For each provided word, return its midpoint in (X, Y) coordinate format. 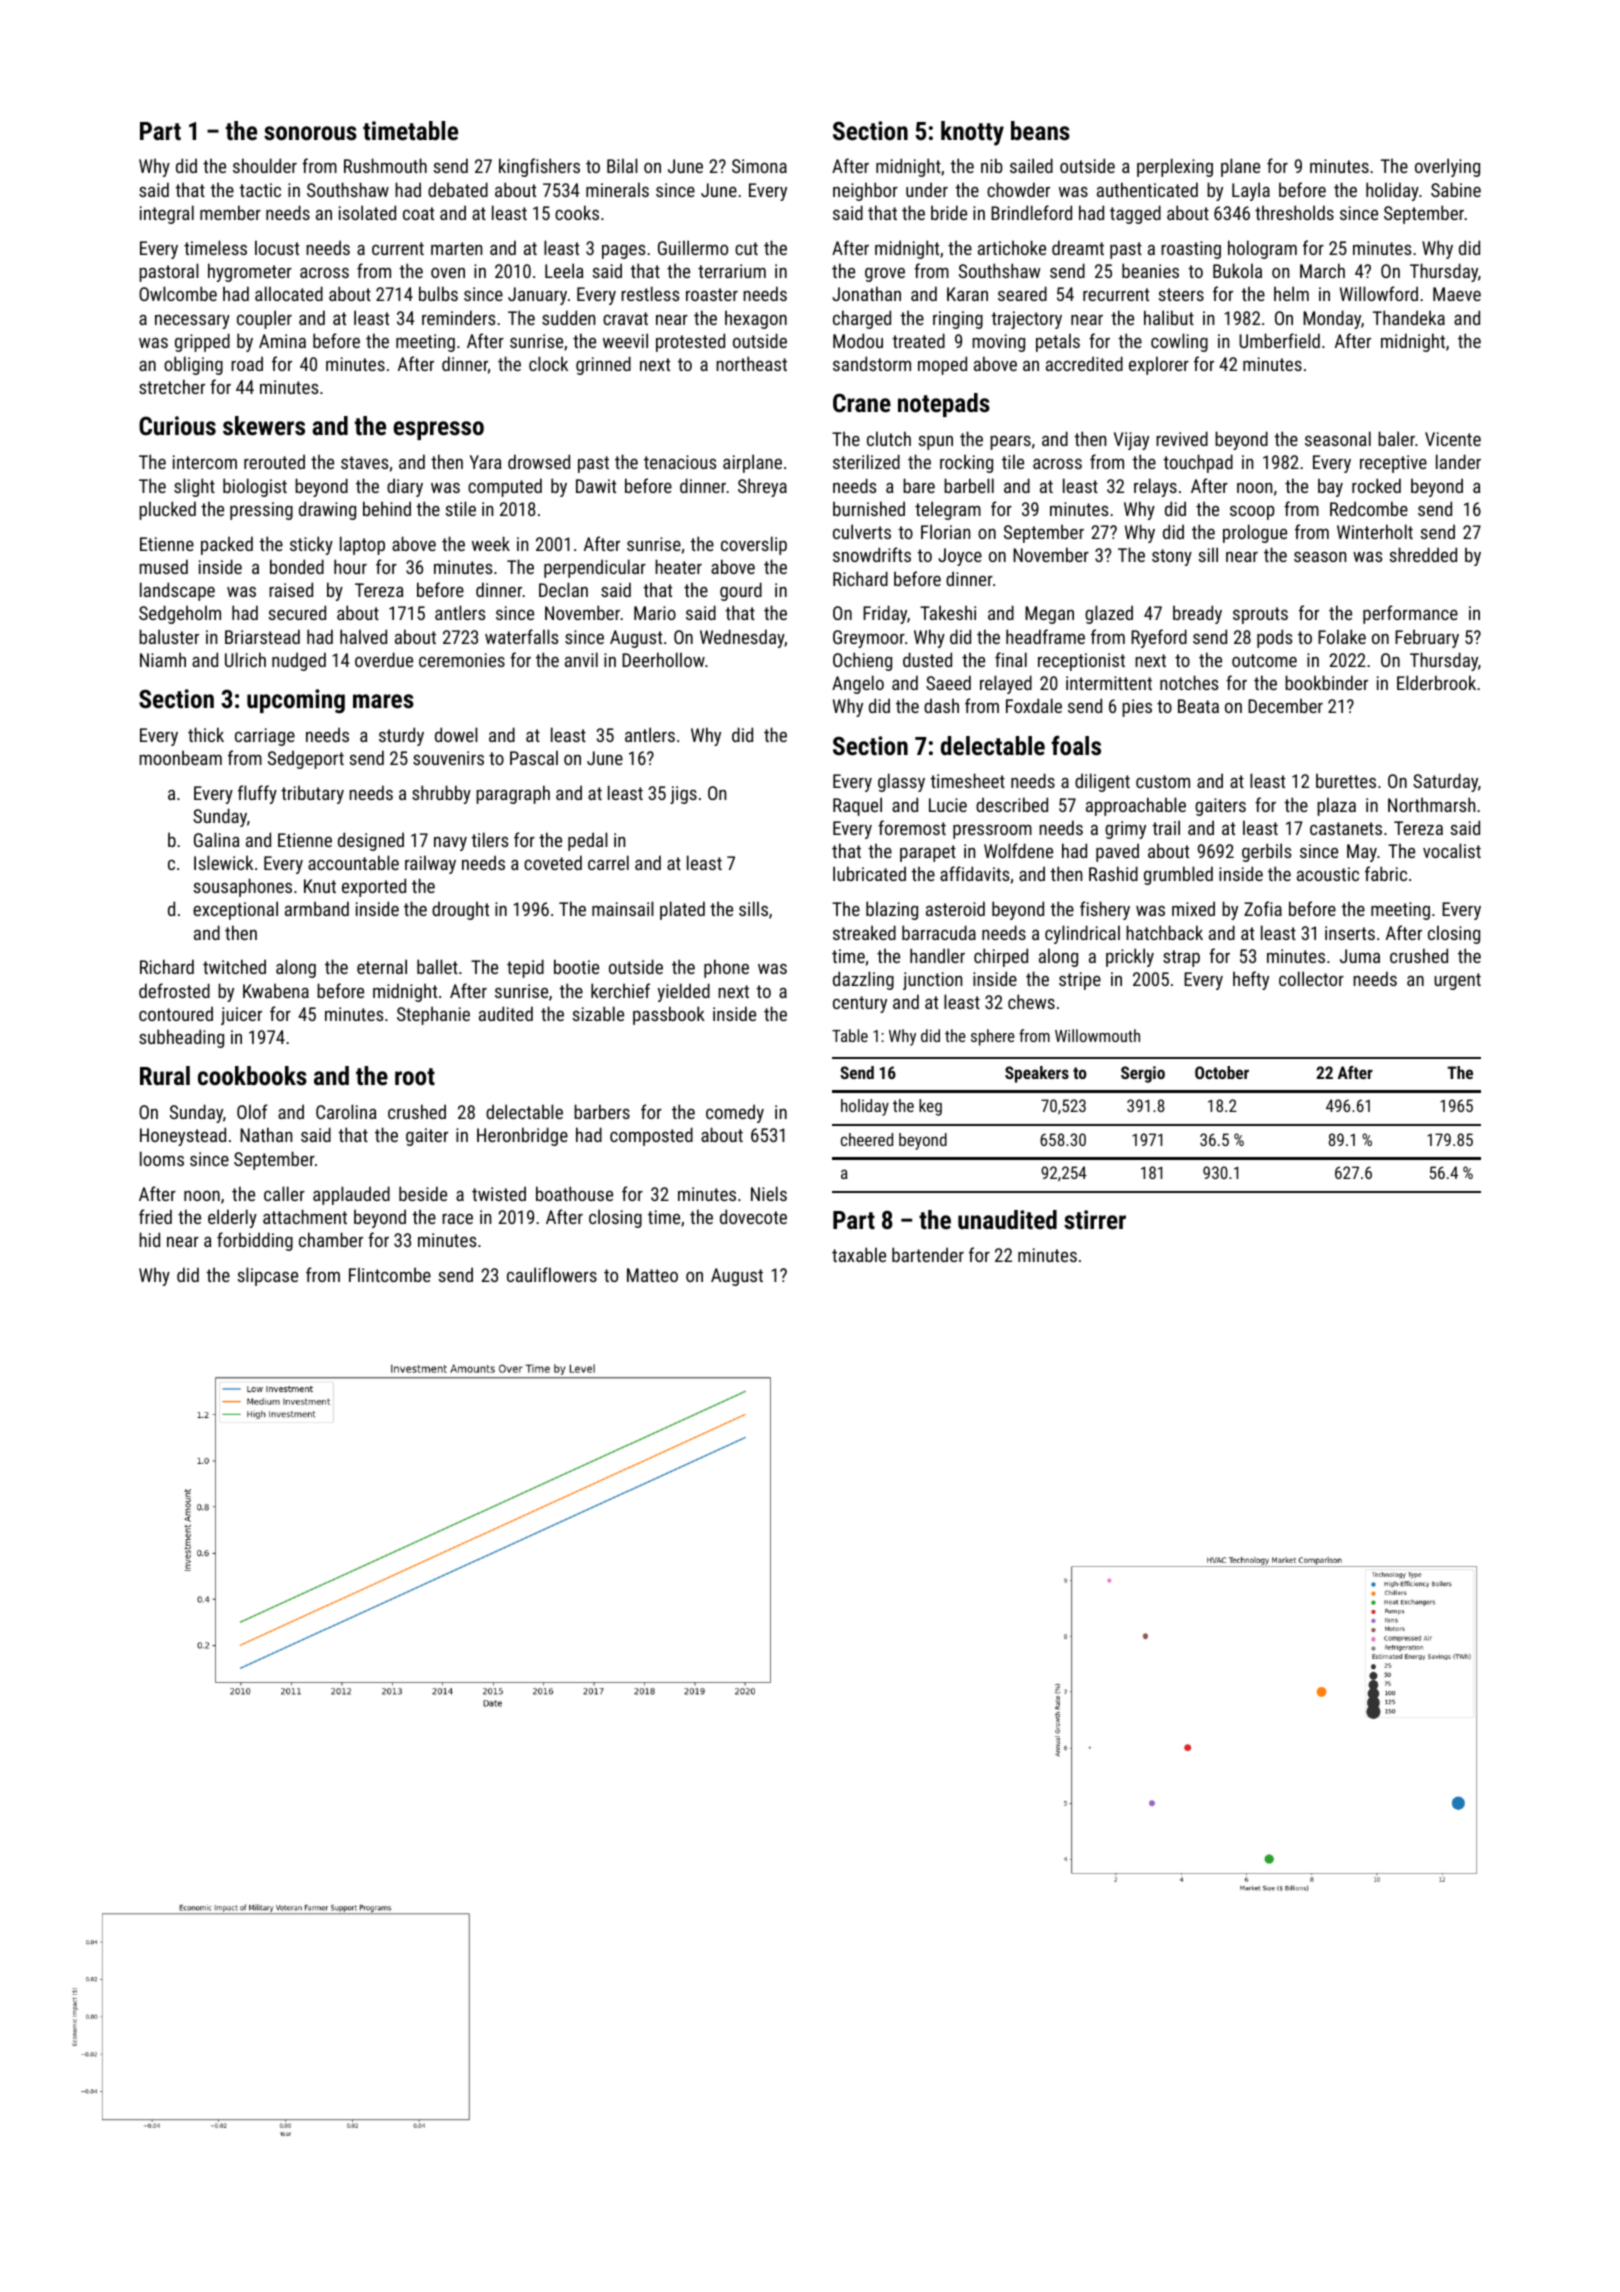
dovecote (753, 1216)
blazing (892, 910)
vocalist (1452, 850)
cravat (625, 318)
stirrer (1095, 1219)
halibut (1169, 317)
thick (206, 734)
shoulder (265, 165)
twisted (499, 1193)
